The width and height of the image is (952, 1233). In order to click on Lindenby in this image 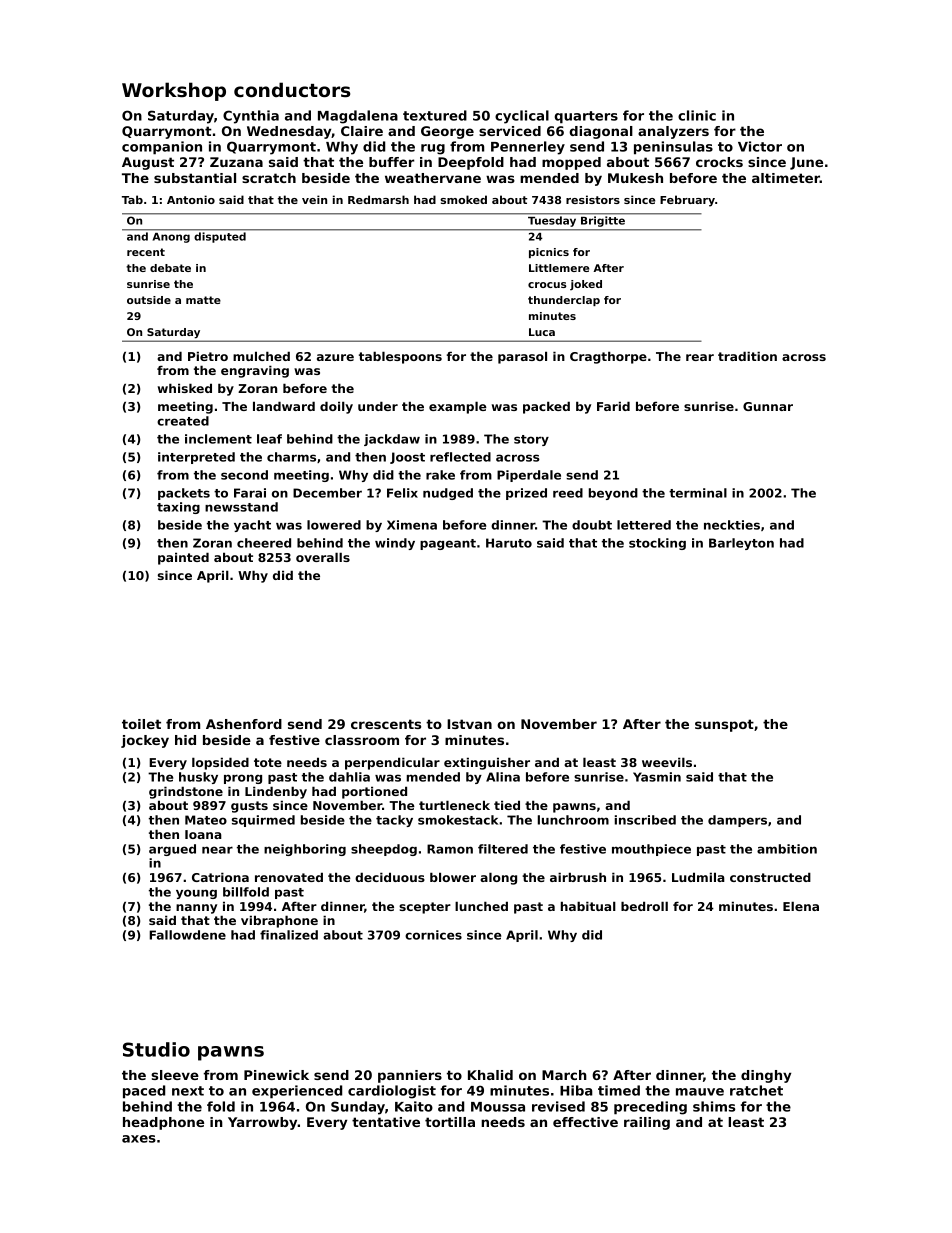, I will do `click(276, 792)`.
